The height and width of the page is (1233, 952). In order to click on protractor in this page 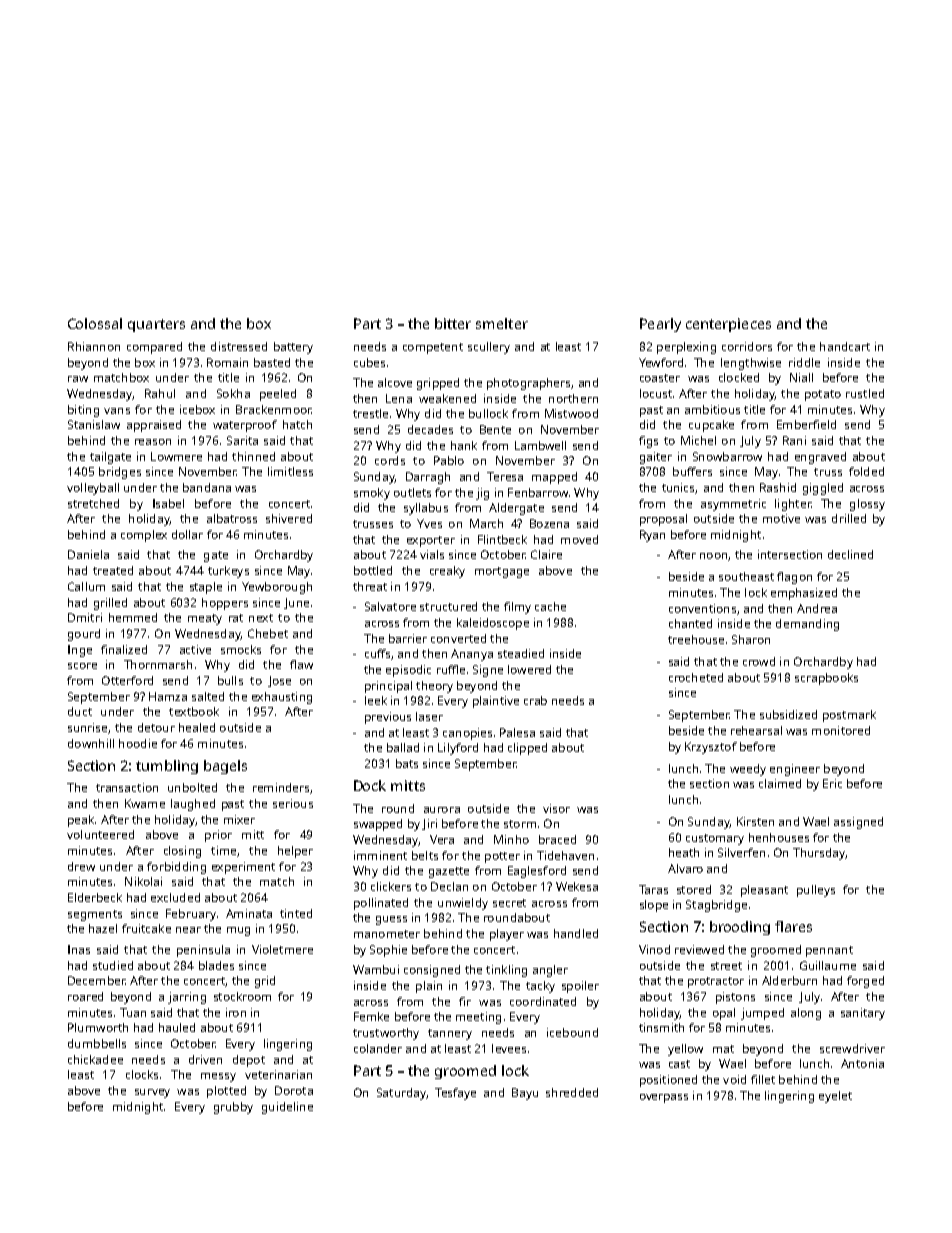, I will do `click(716, 982)`.
